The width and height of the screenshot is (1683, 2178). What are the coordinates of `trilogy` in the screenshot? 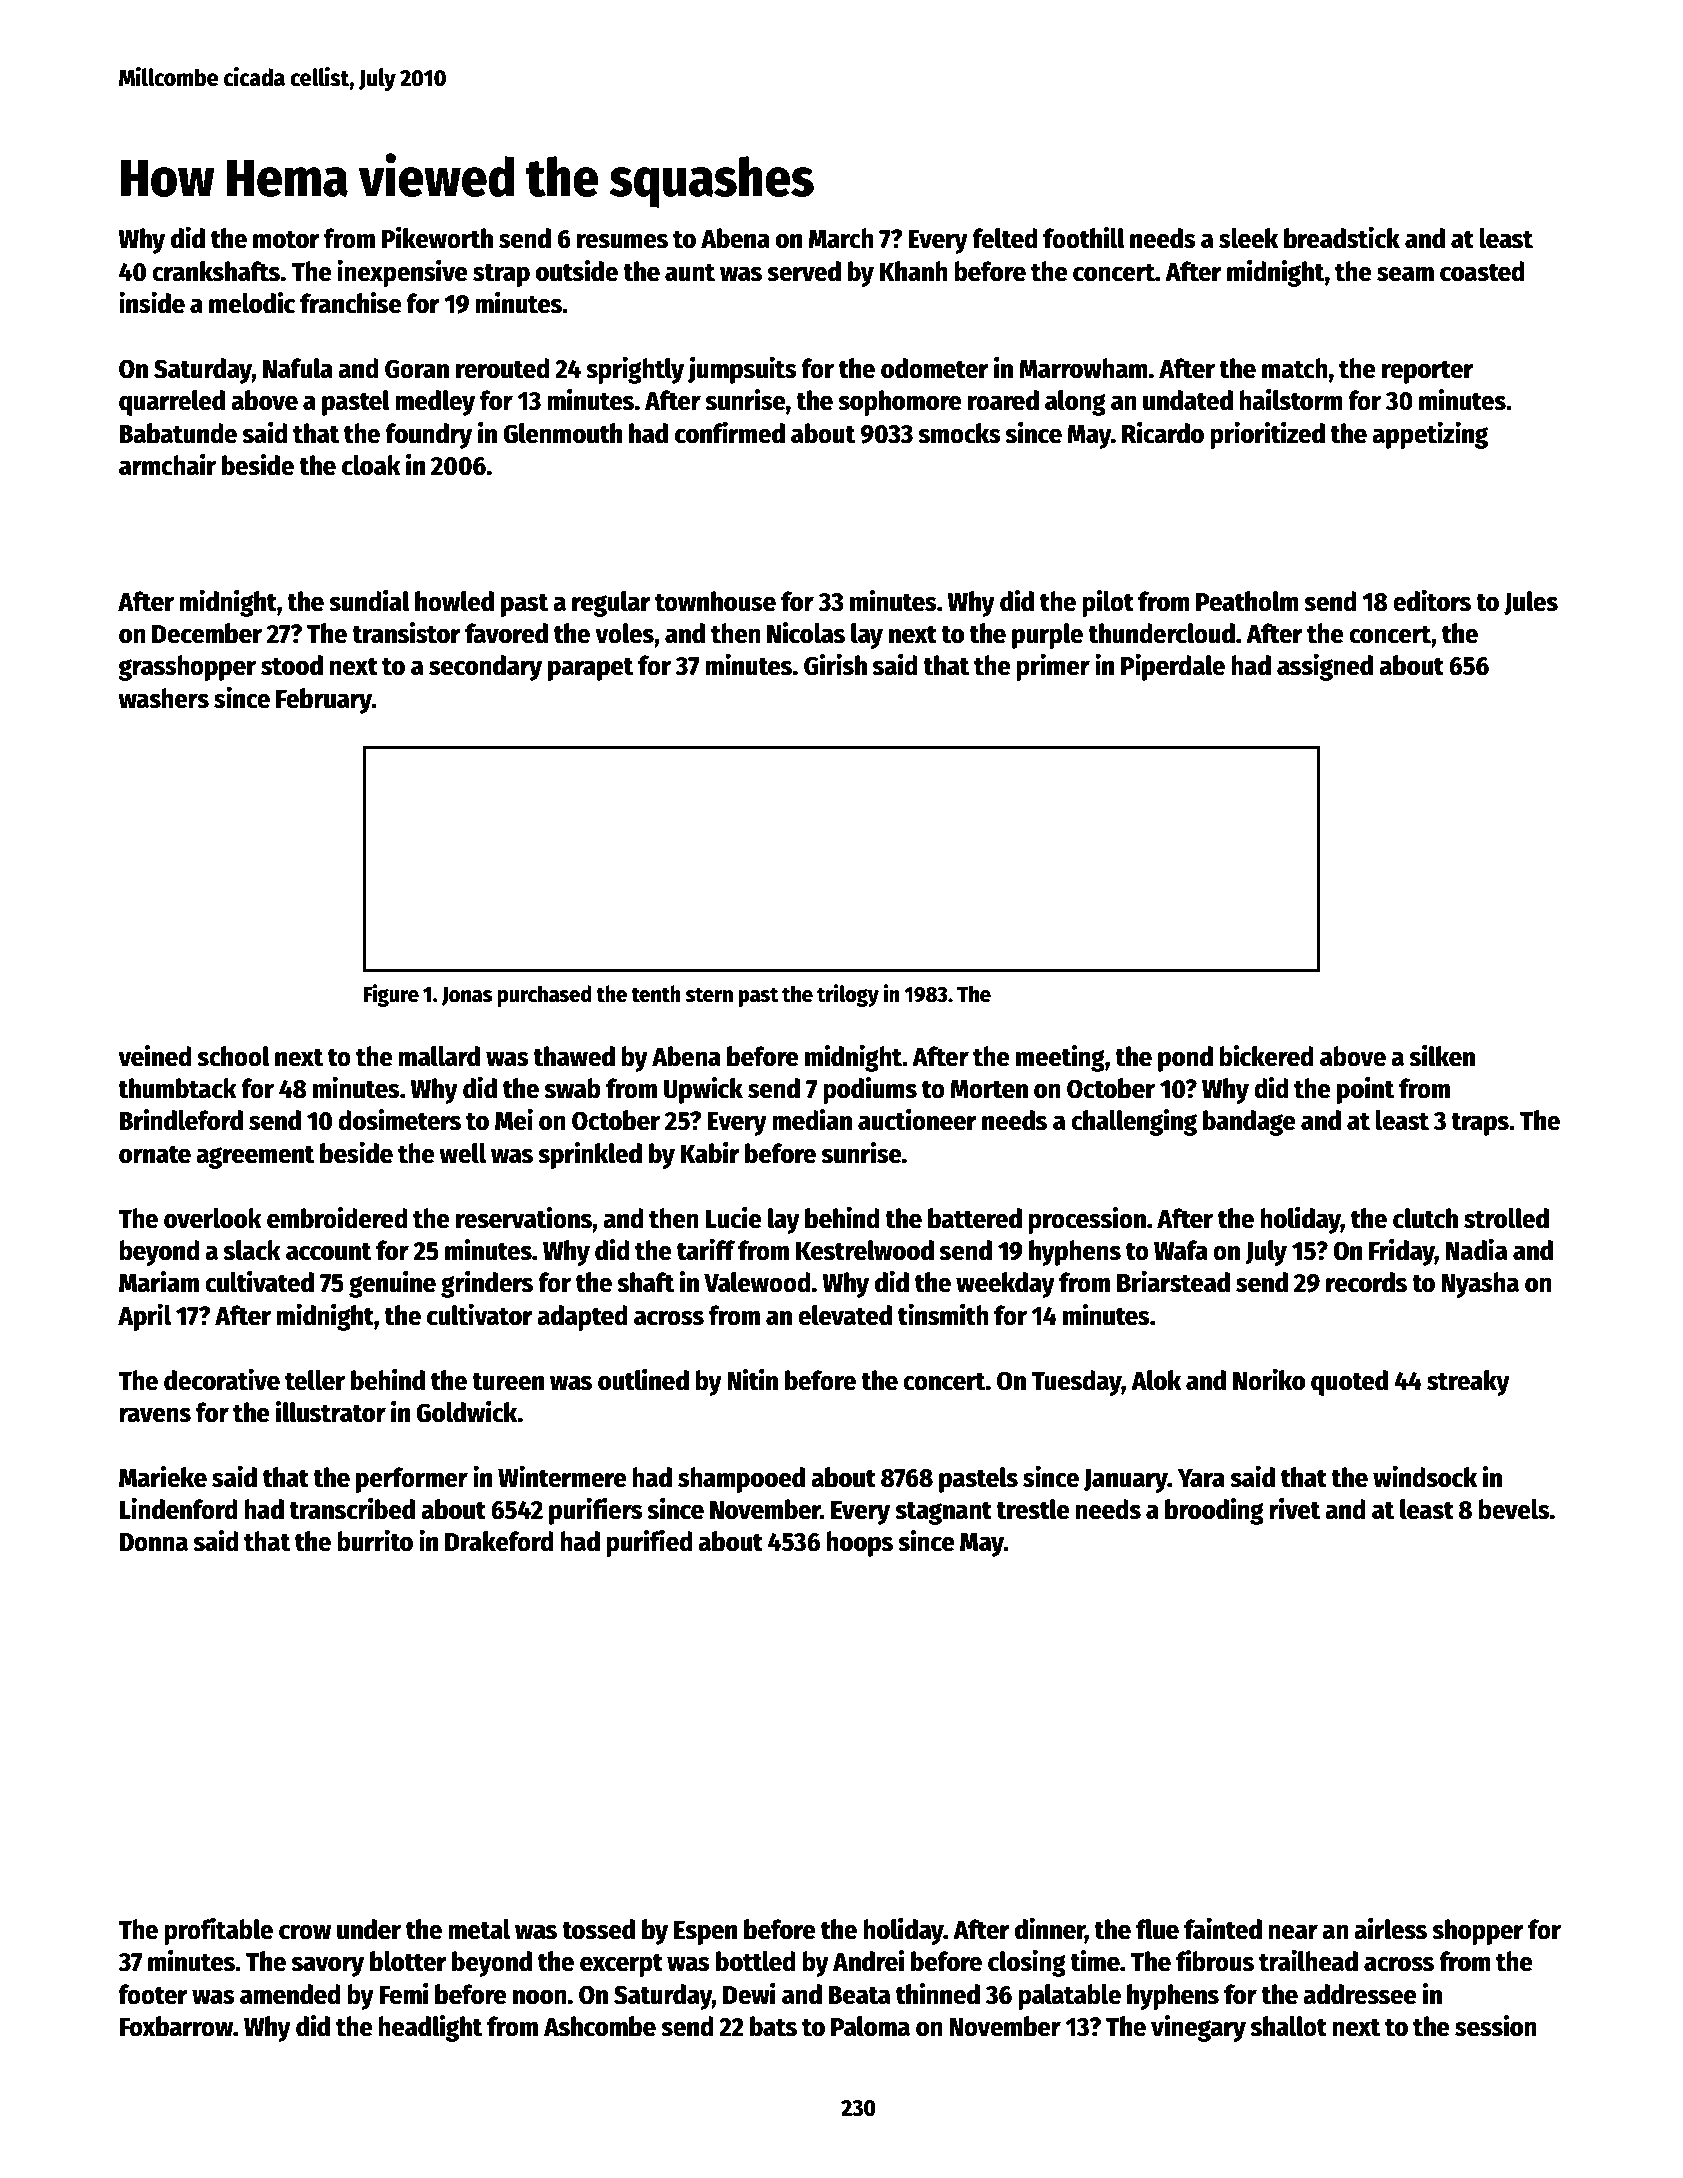 It's located at (848, 995).
